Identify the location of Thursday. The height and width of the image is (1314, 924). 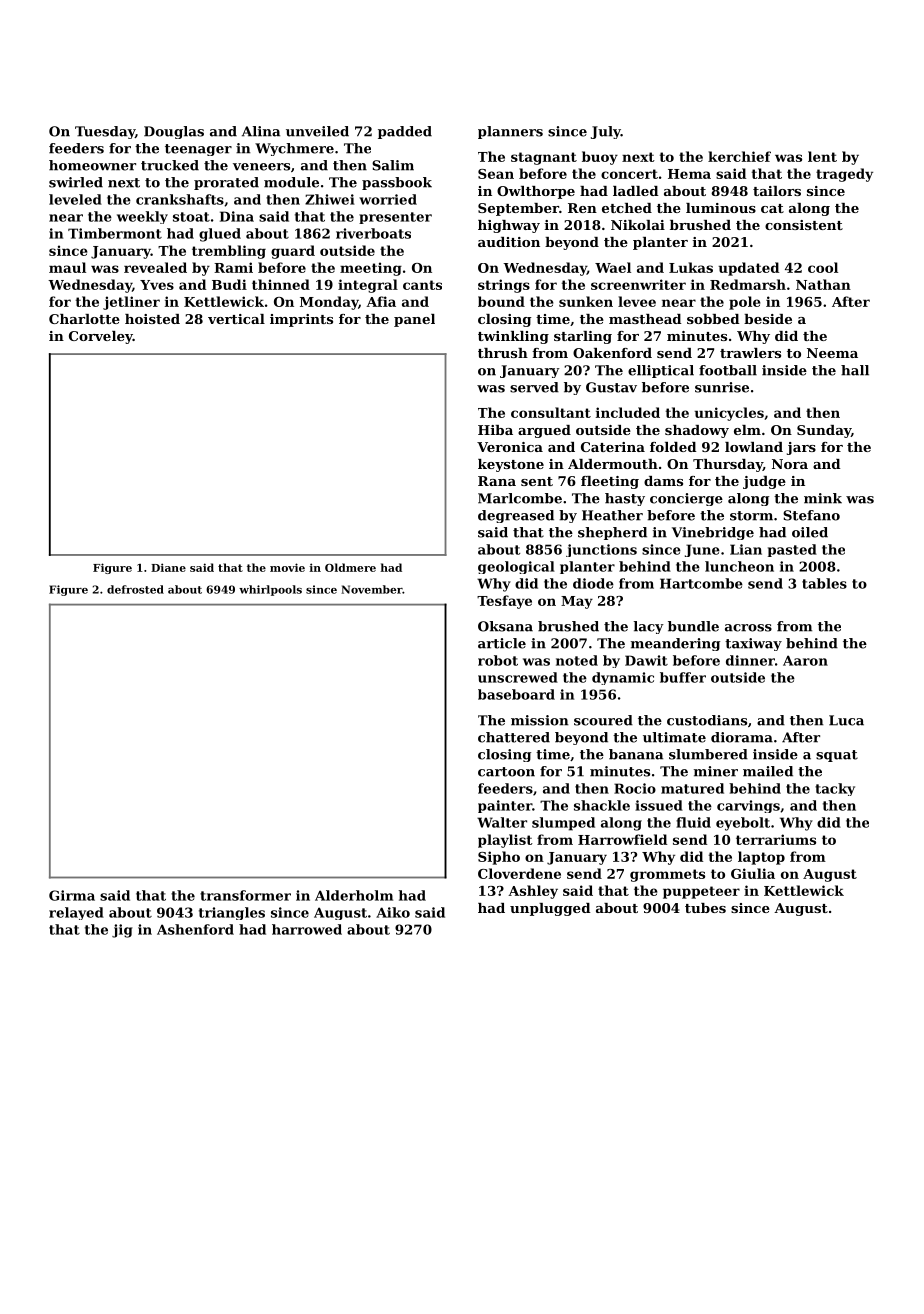
(728, 465).
